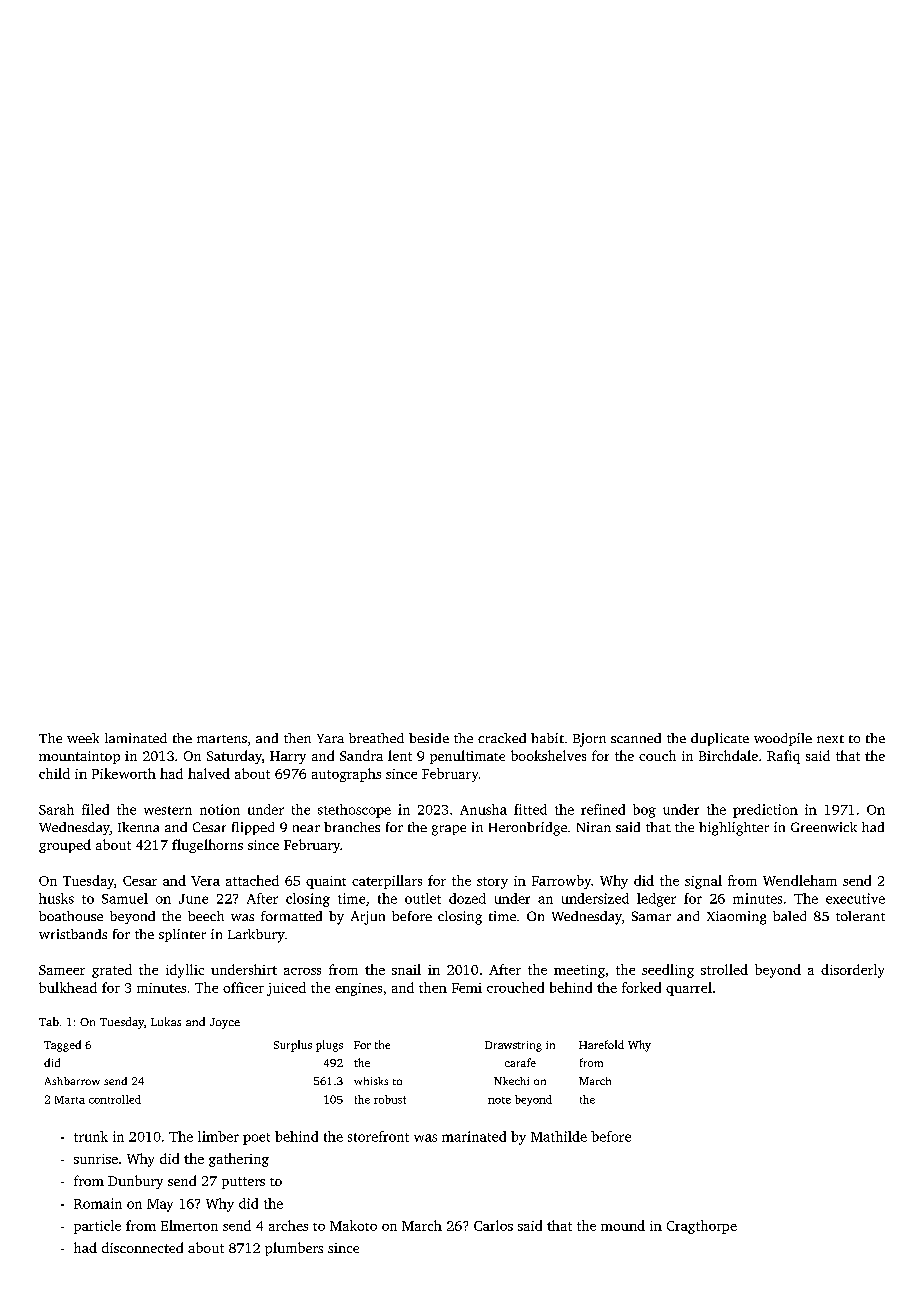 Image resolution: width=924 pixels, height=1308 pixels. What do you see at coordinates (124, 773) in the page?
I see `Pikeworth` at bounding box center [124, 773].
